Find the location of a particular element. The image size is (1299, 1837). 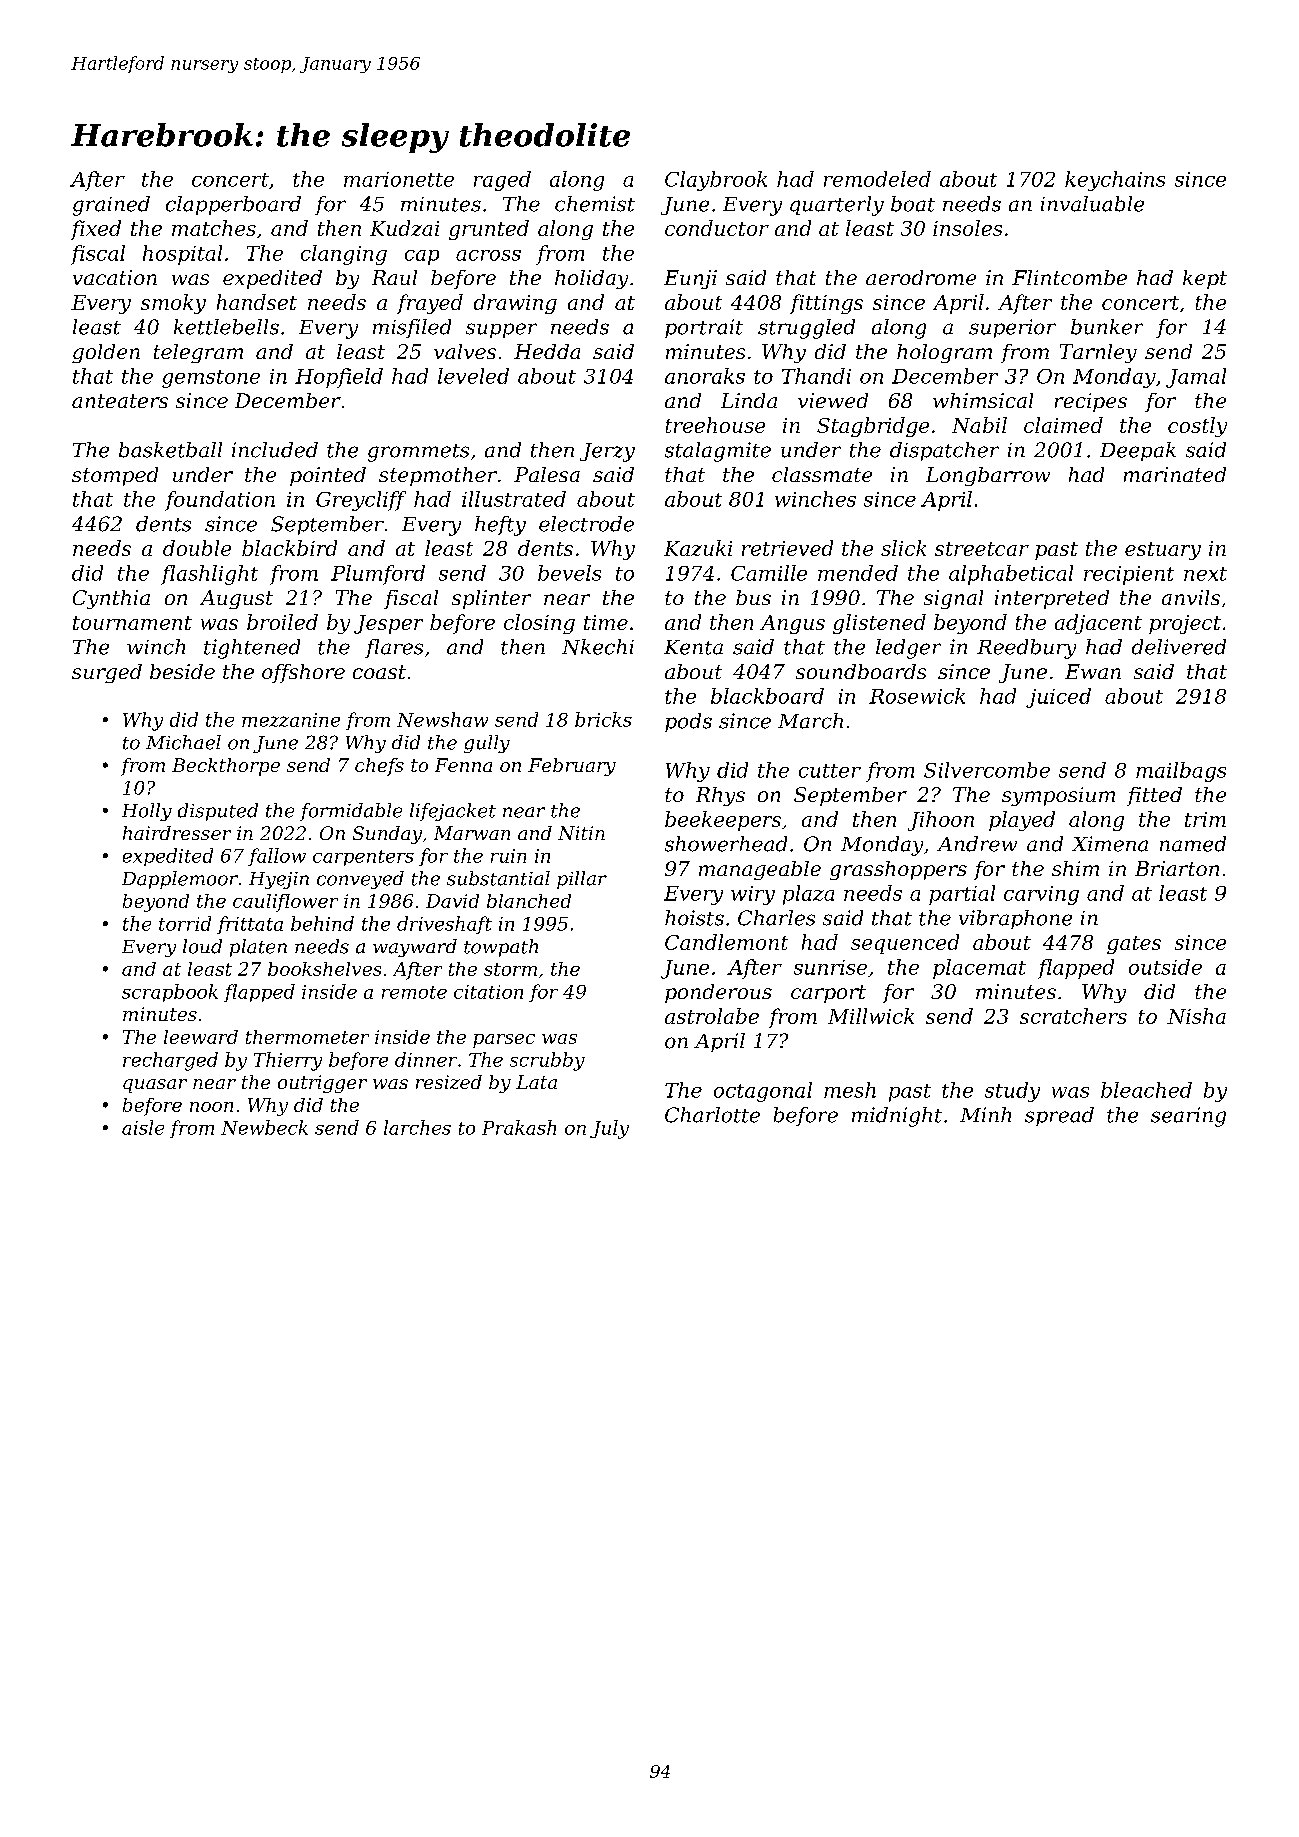

mezzanine is located at coordinates (291, 720).
